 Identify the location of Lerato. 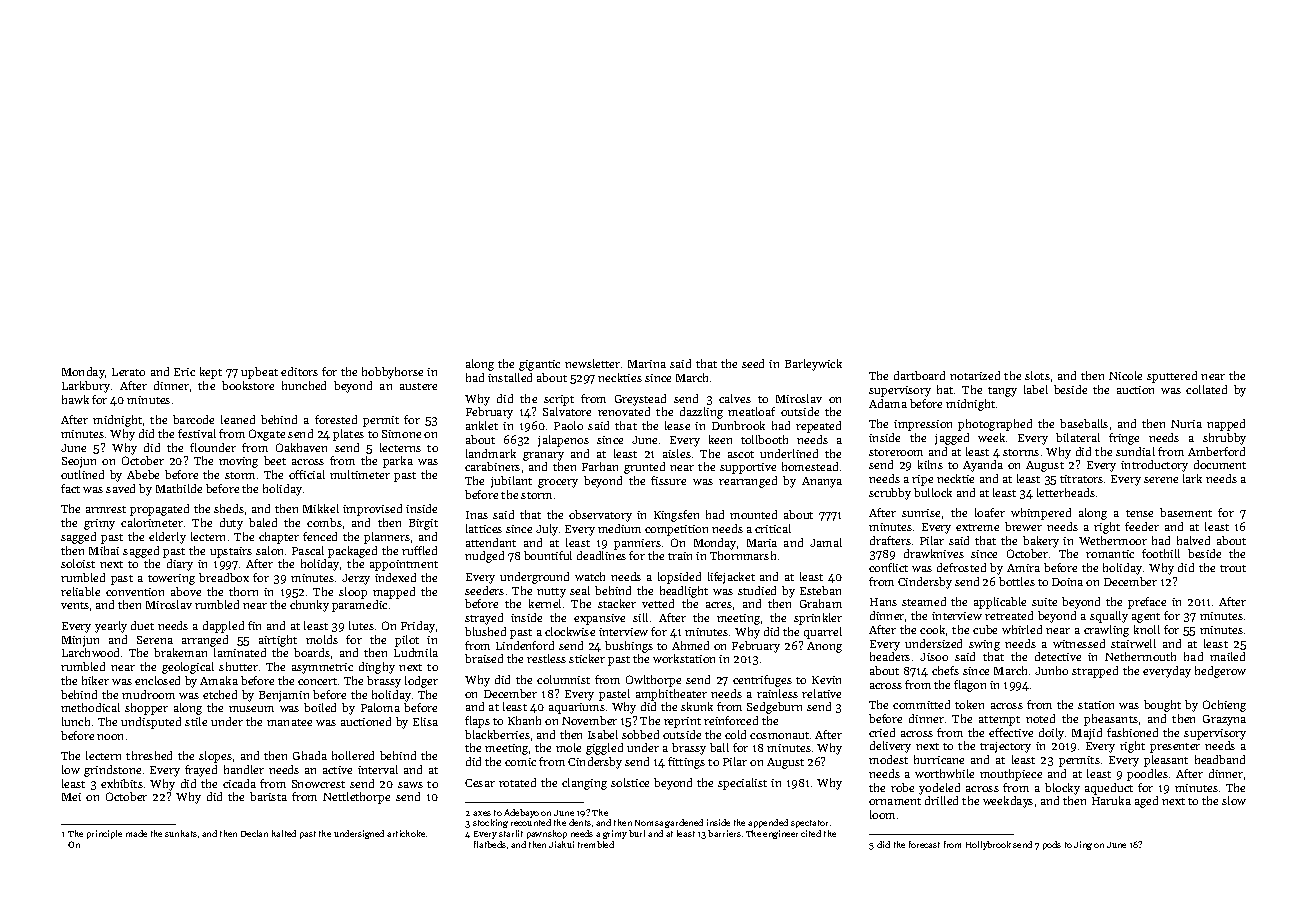
(128, 372).
